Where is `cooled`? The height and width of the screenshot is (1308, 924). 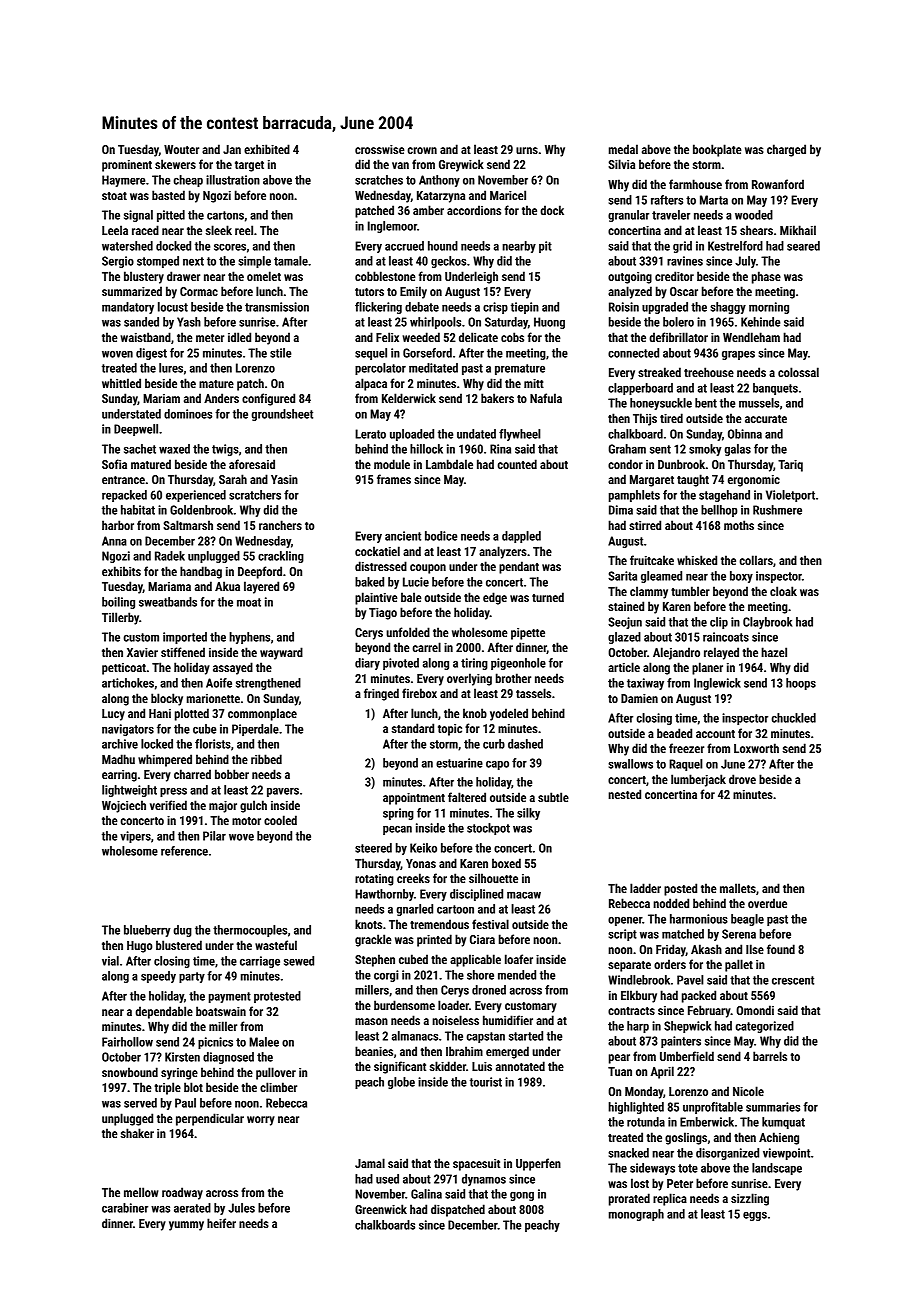 cooled is located at coordinates (280, 820).
